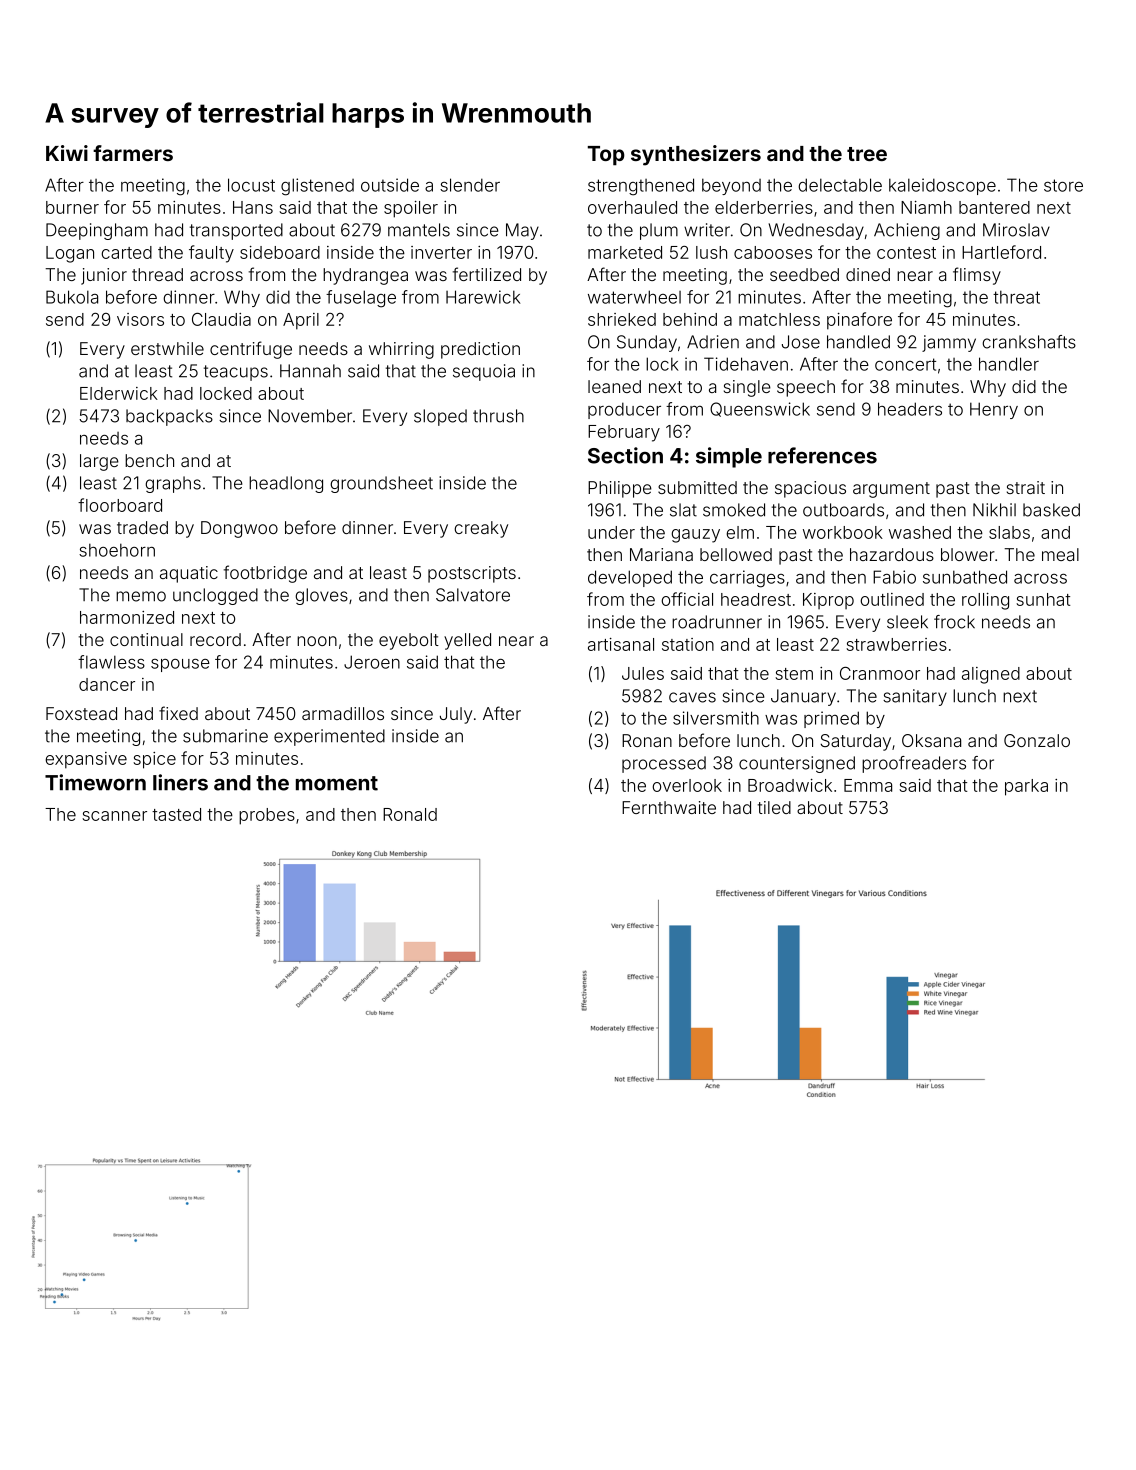 This image has width=1136, height=1470. I want to click on synthesizers, so click(696, 155).
